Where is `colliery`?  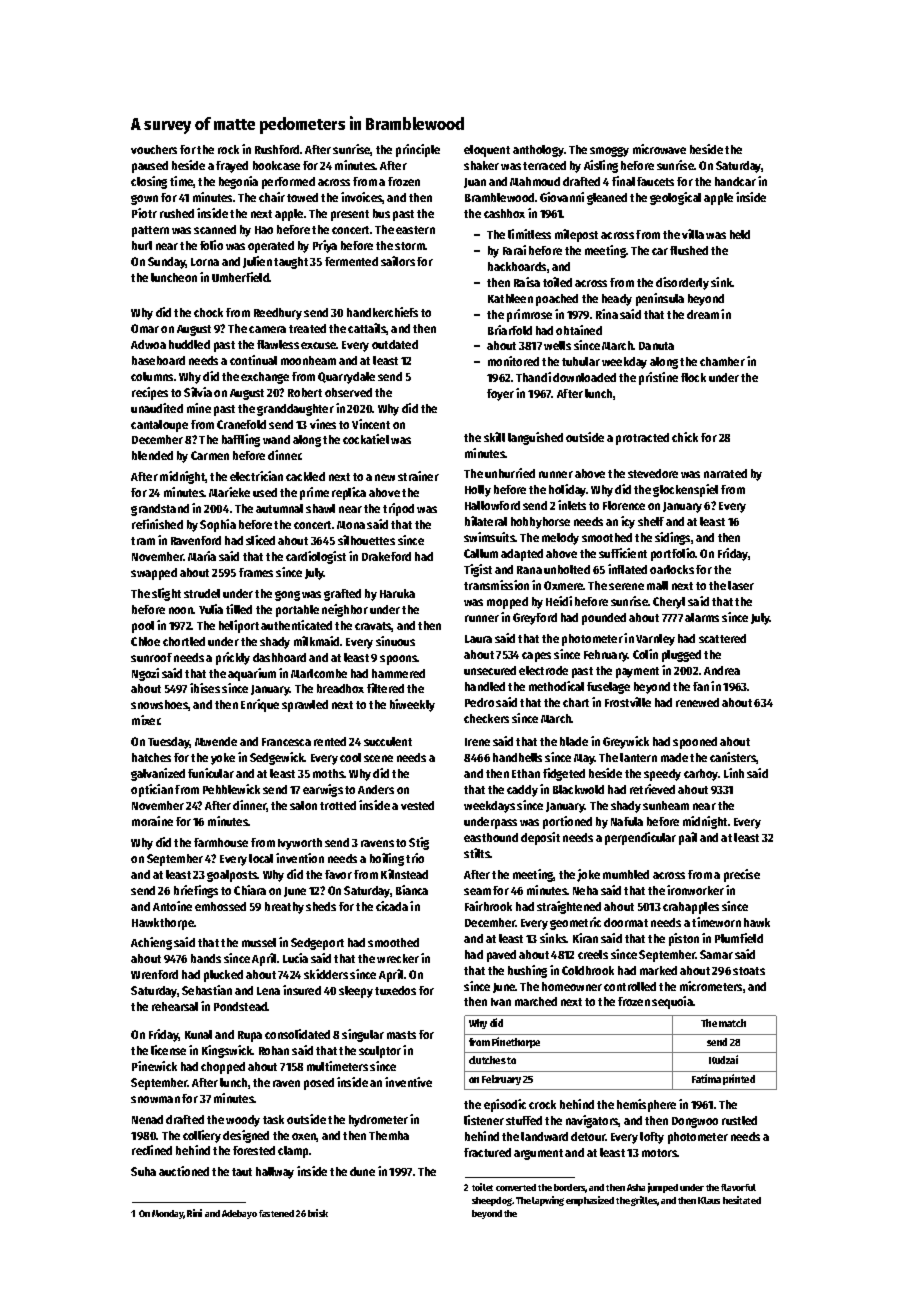
colliery is located at coordinates (202, 1136).
